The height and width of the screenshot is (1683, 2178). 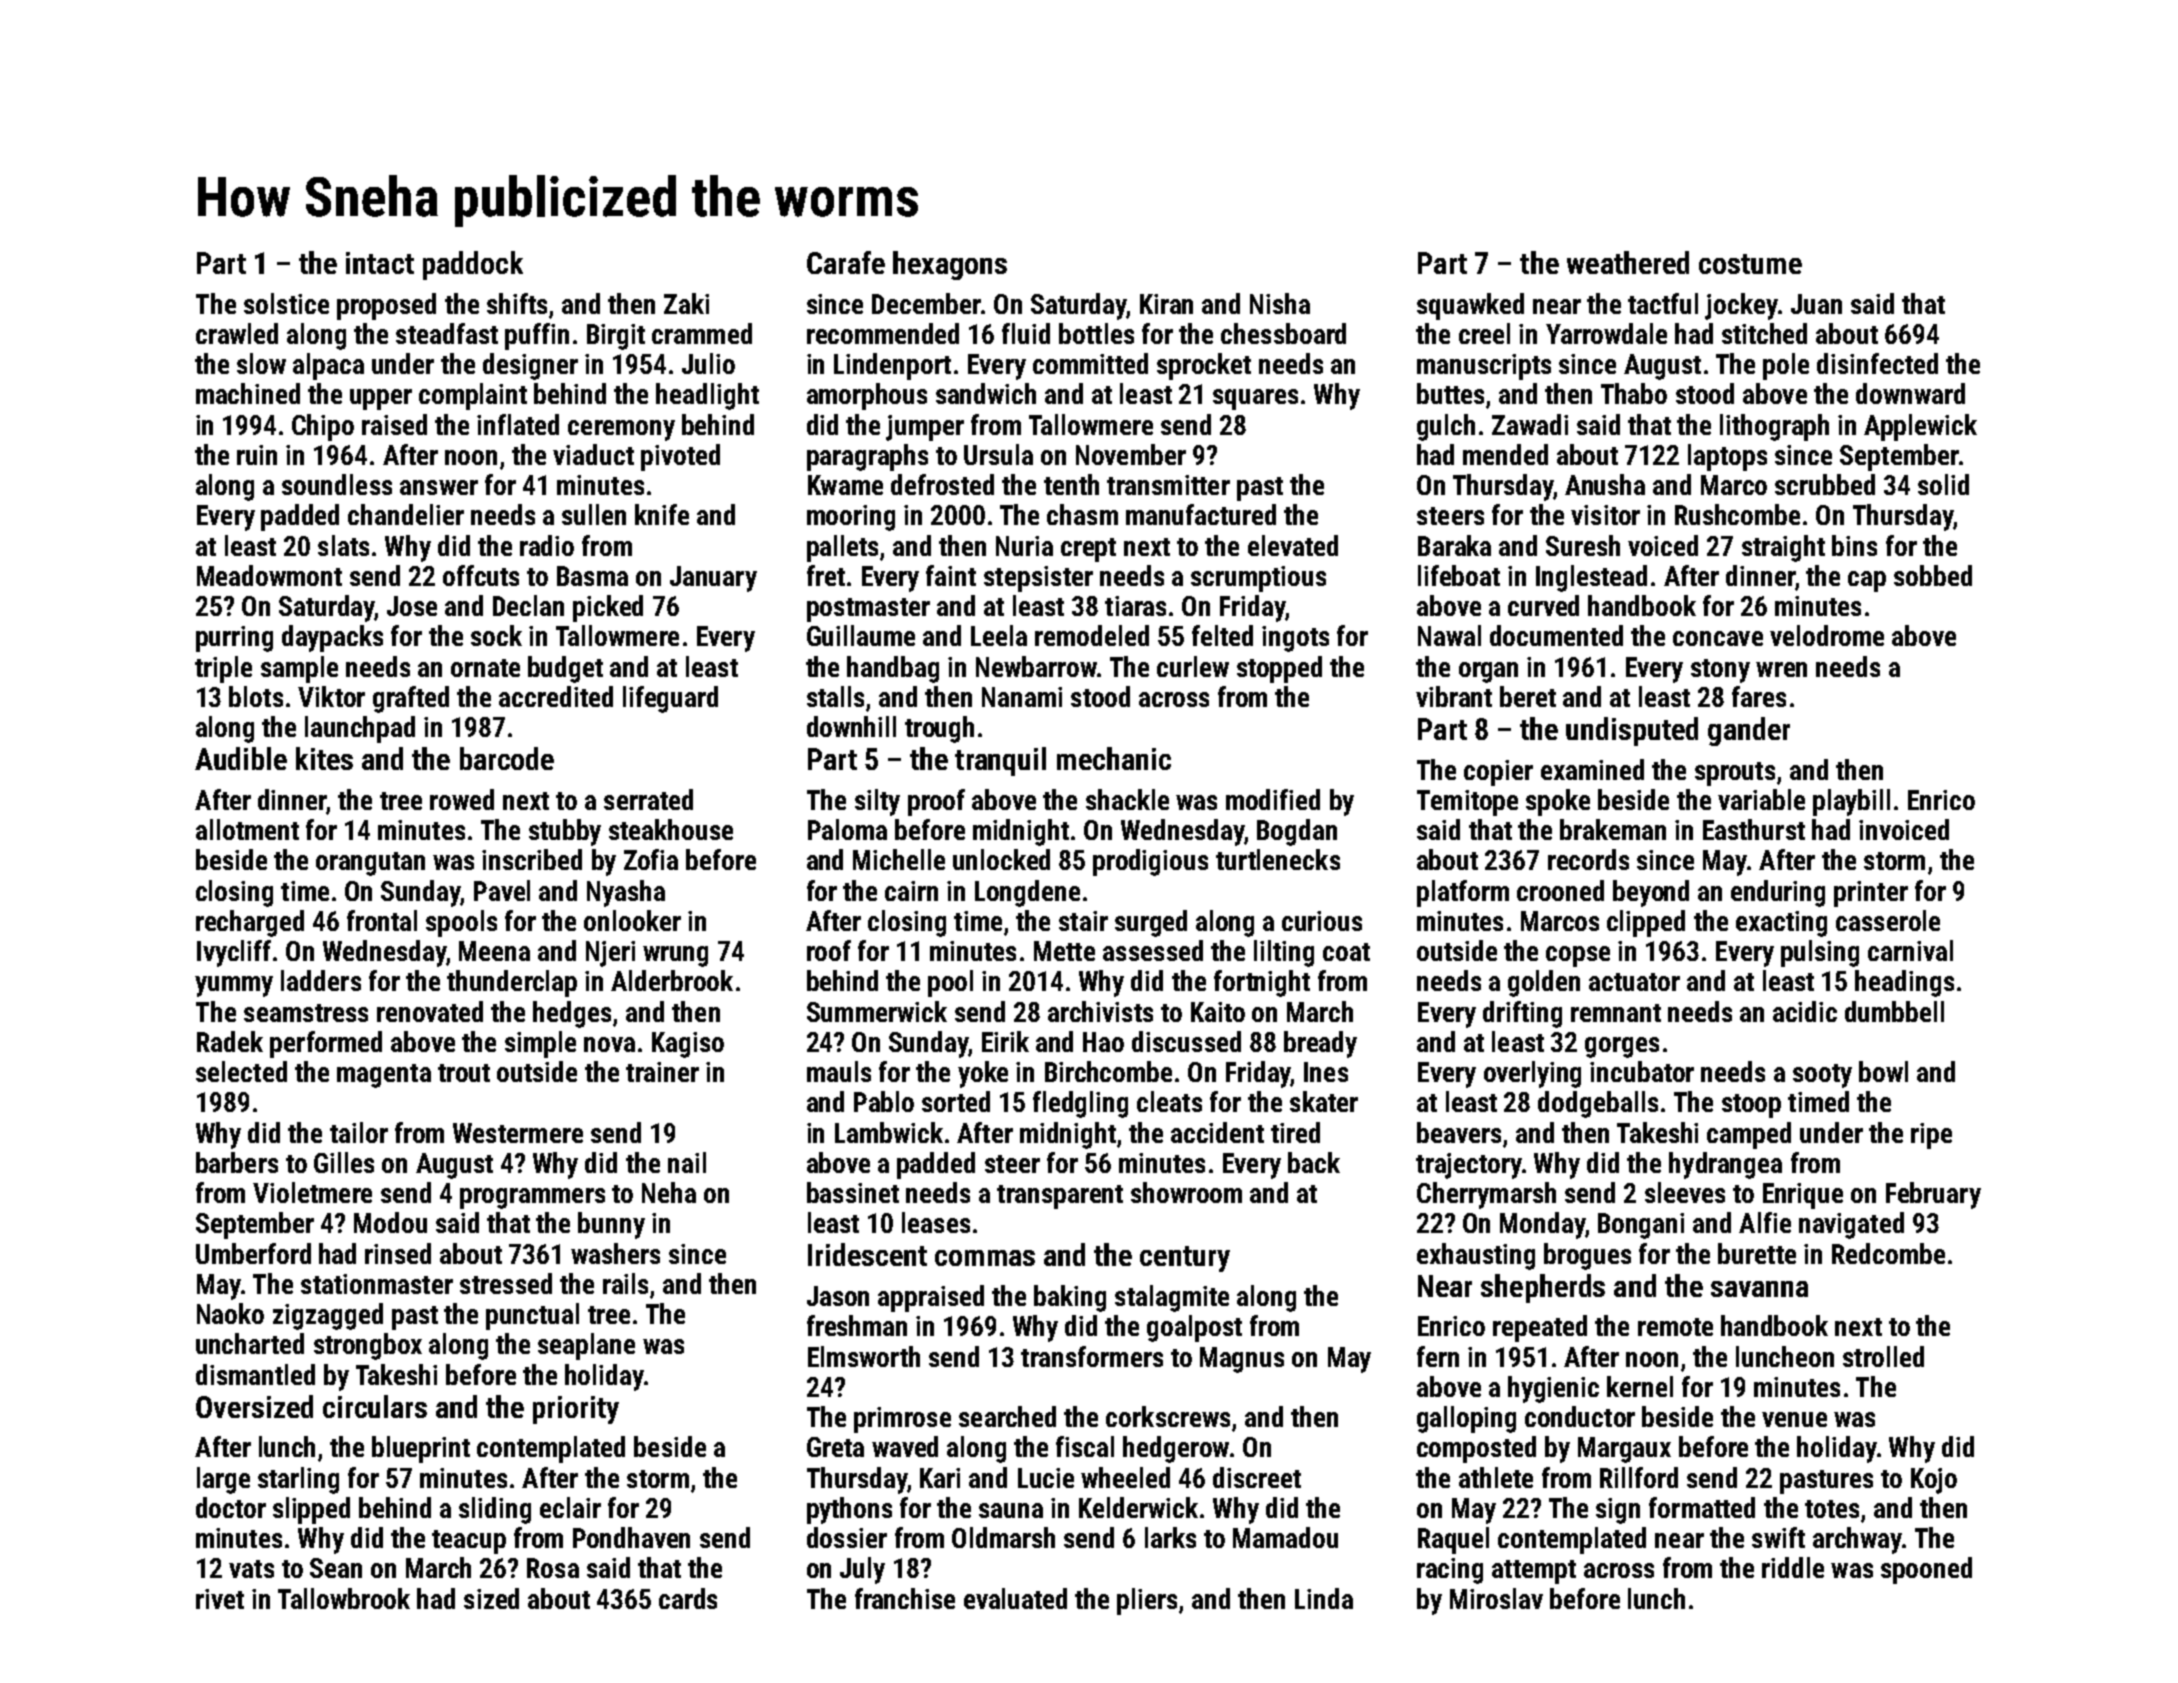 What do you see at coordinates (1060, 1197) in the screenshot?
I see `transparent` at bounding box center [1060, 1197].
